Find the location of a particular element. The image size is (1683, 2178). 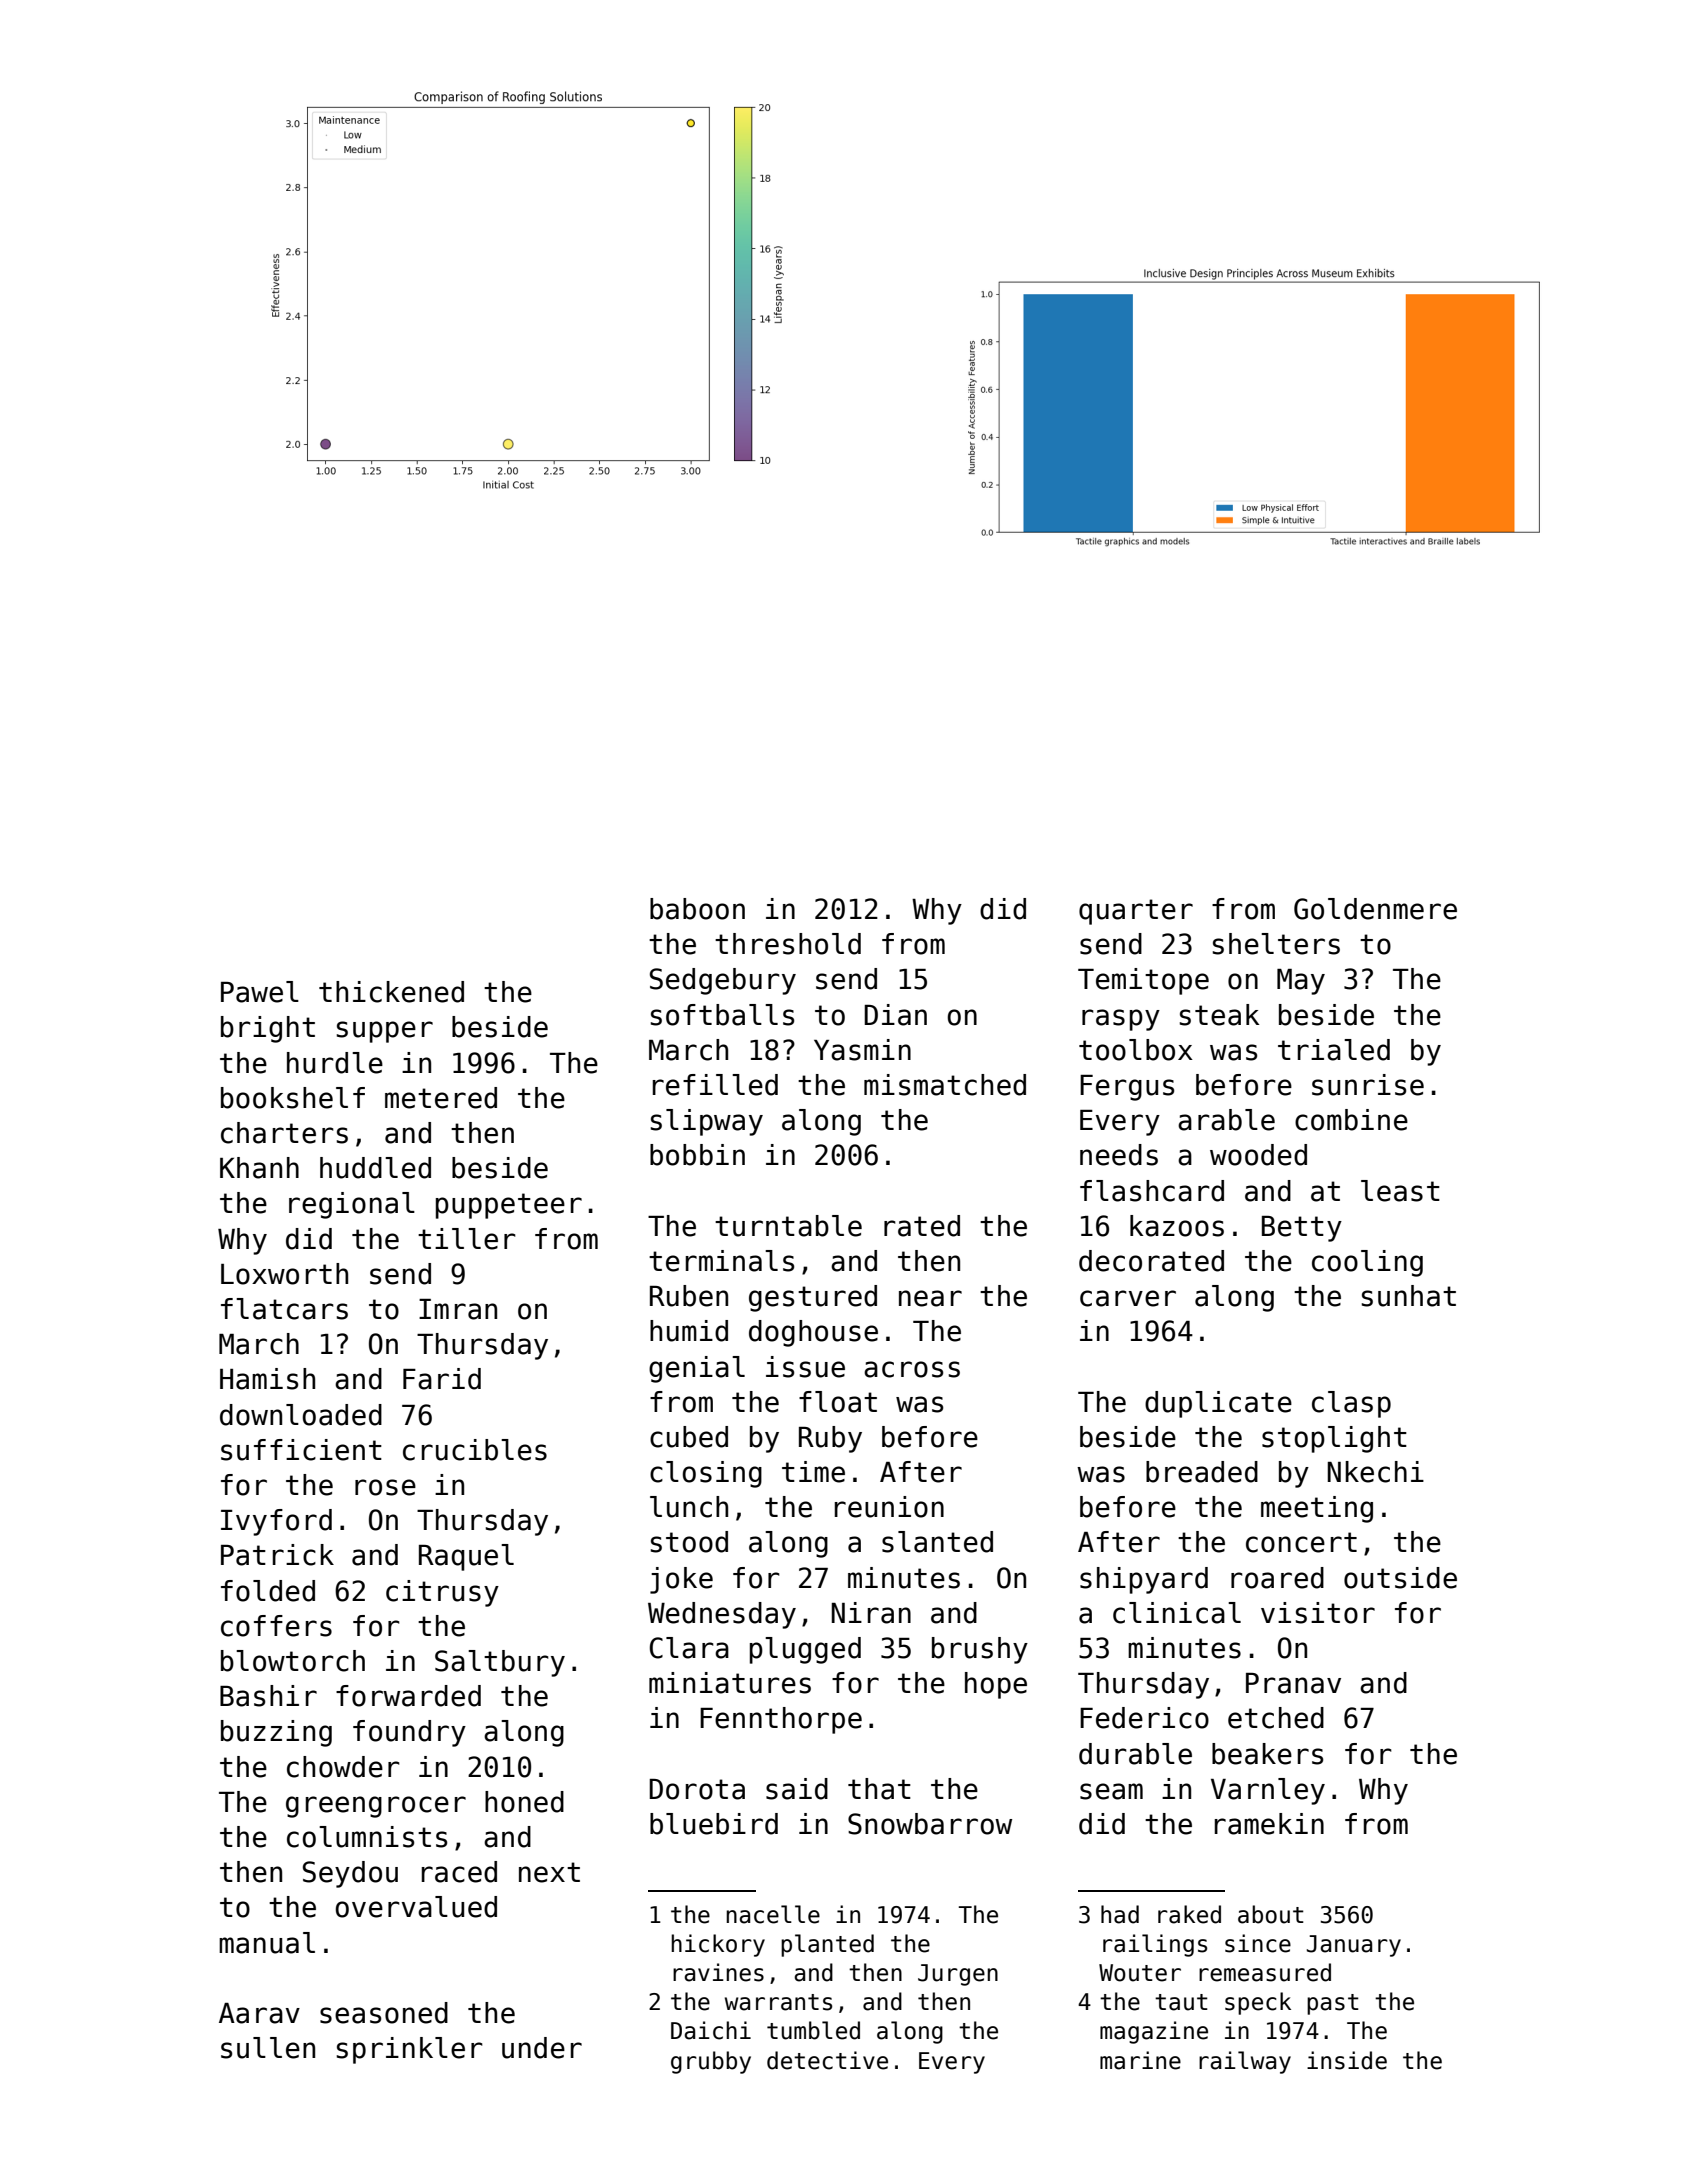

baboon is located at coordinates (697, 909).
